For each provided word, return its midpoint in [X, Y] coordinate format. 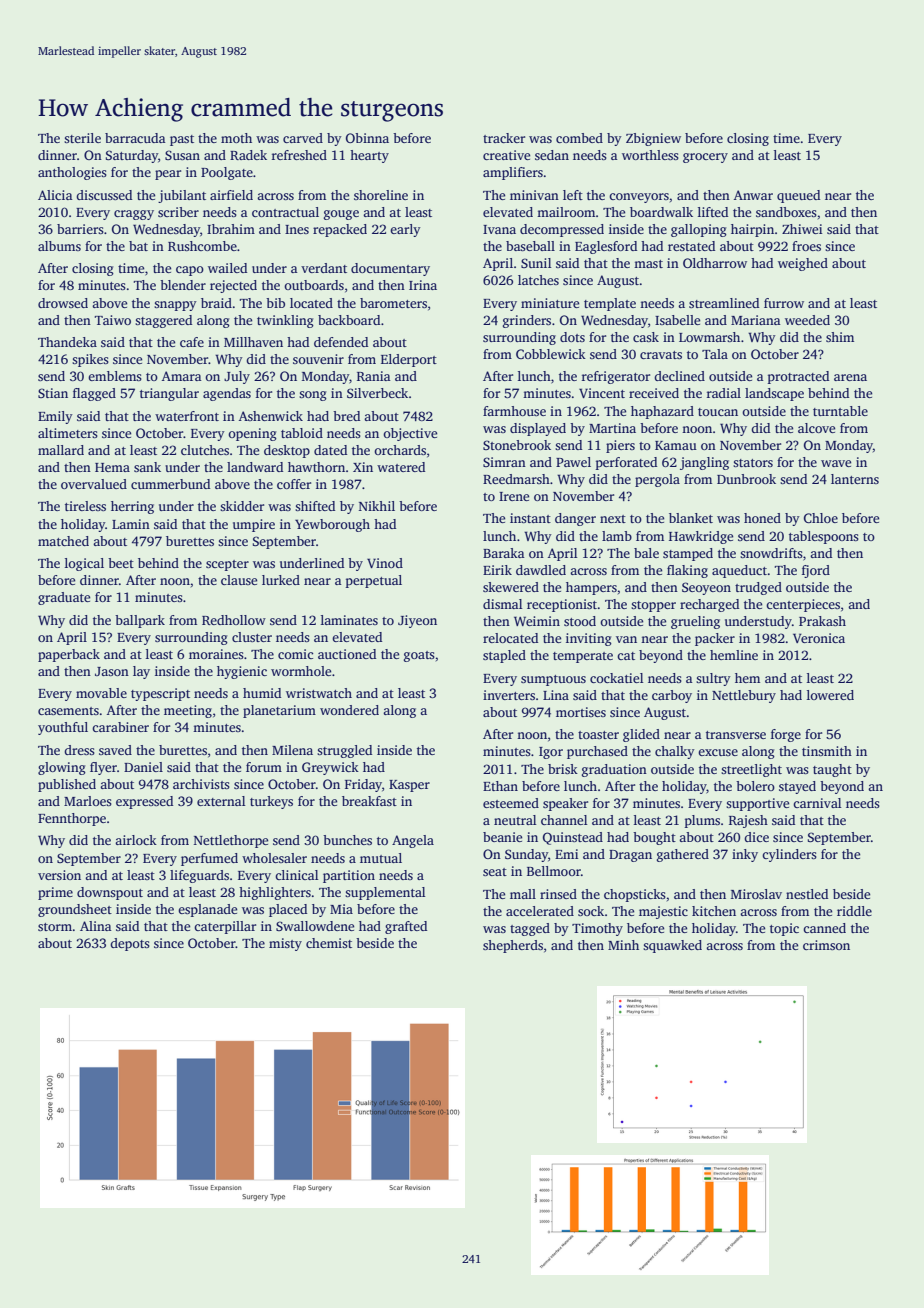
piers [620, 446]
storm [55, 927]
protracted [798, 377]
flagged [94, 394]
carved [303, 138]
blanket [691, 518]
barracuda [135, 138]
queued [798, 196]
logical [84, 564]
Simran [504, 462]
